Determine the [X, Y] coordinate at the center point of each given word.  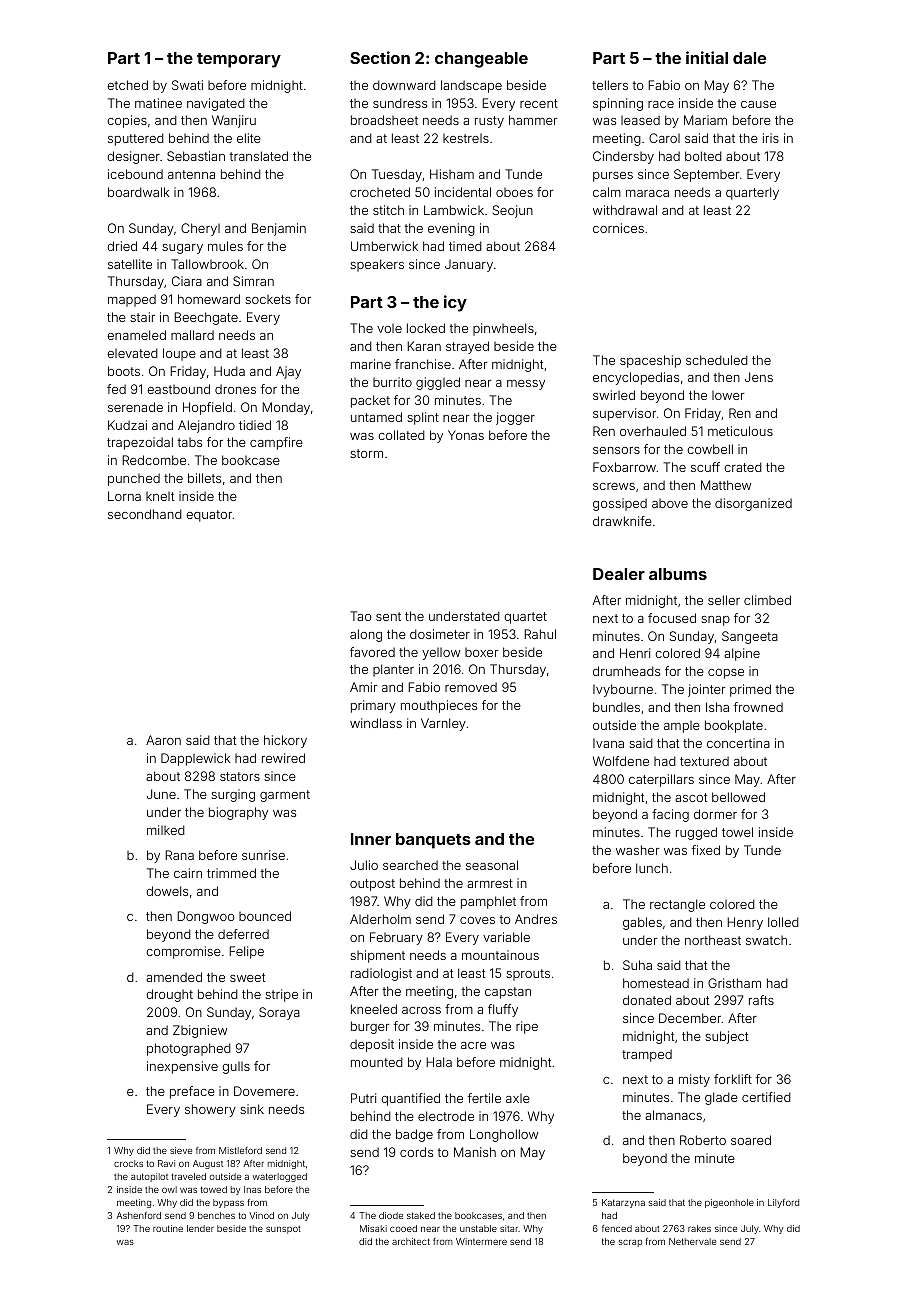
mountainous [500, 955]
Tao [361, 616]
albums [678, 574]
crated [743, 467]
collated [401, 435]
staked [421, 1215]
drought [169, 995]
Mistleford [240, 1150]
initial [707, 57]
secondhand [145, 514]
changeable [481, 60]
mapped [132, 300]
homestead [656, 983]
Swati [187, 85]
